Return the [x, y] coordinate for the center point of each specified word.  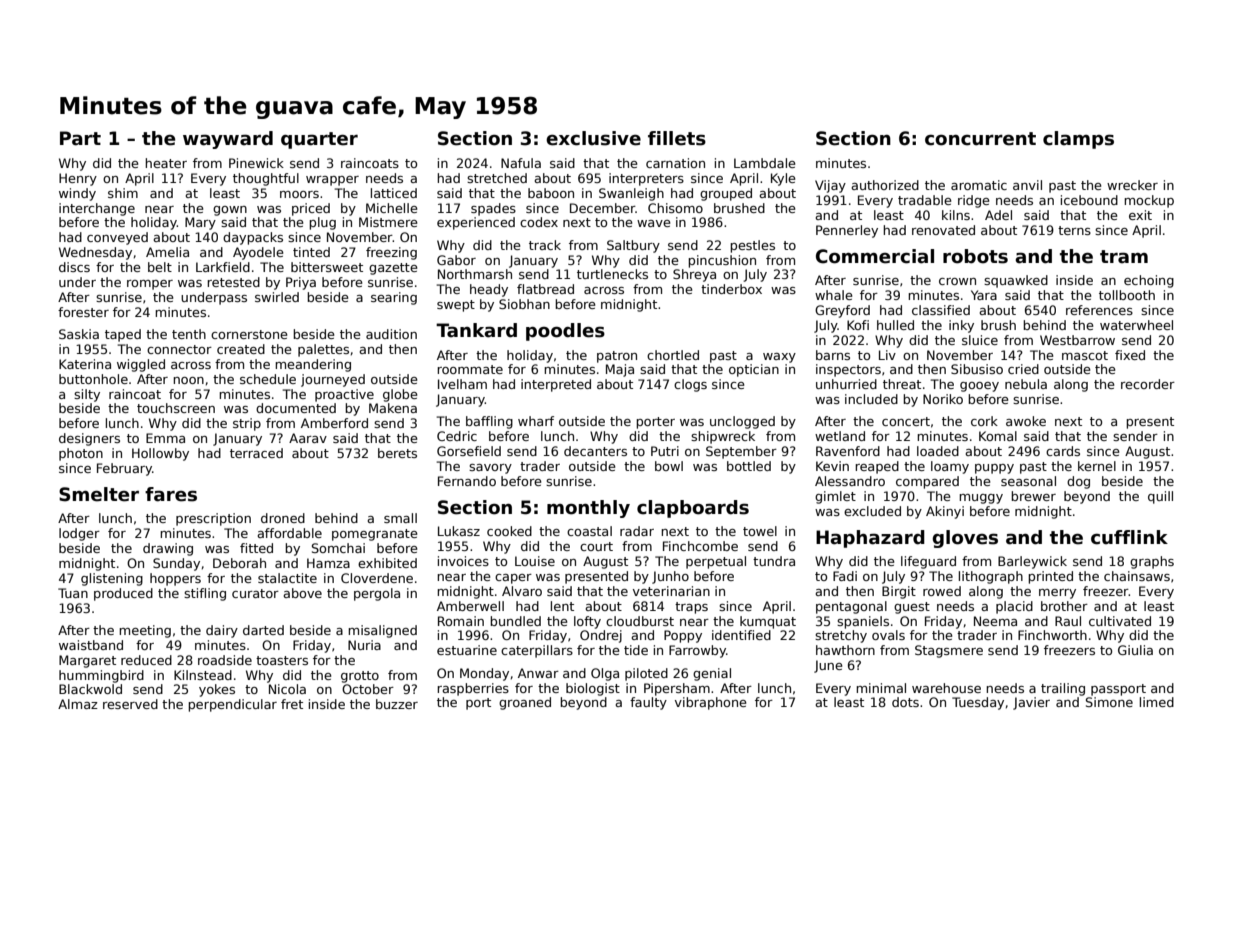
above [302, 593]
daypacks [253, 238]
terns [1074, 230]
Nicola [287, 689]
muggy [981, 499]
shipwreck [723, 437]
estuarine [467, 650]
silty [87, 395]
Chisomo [675, 208]
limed [1157, 702]
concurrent [980, 139]
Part [80, 138]
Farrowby [697, 651]
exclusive [593, 138]
